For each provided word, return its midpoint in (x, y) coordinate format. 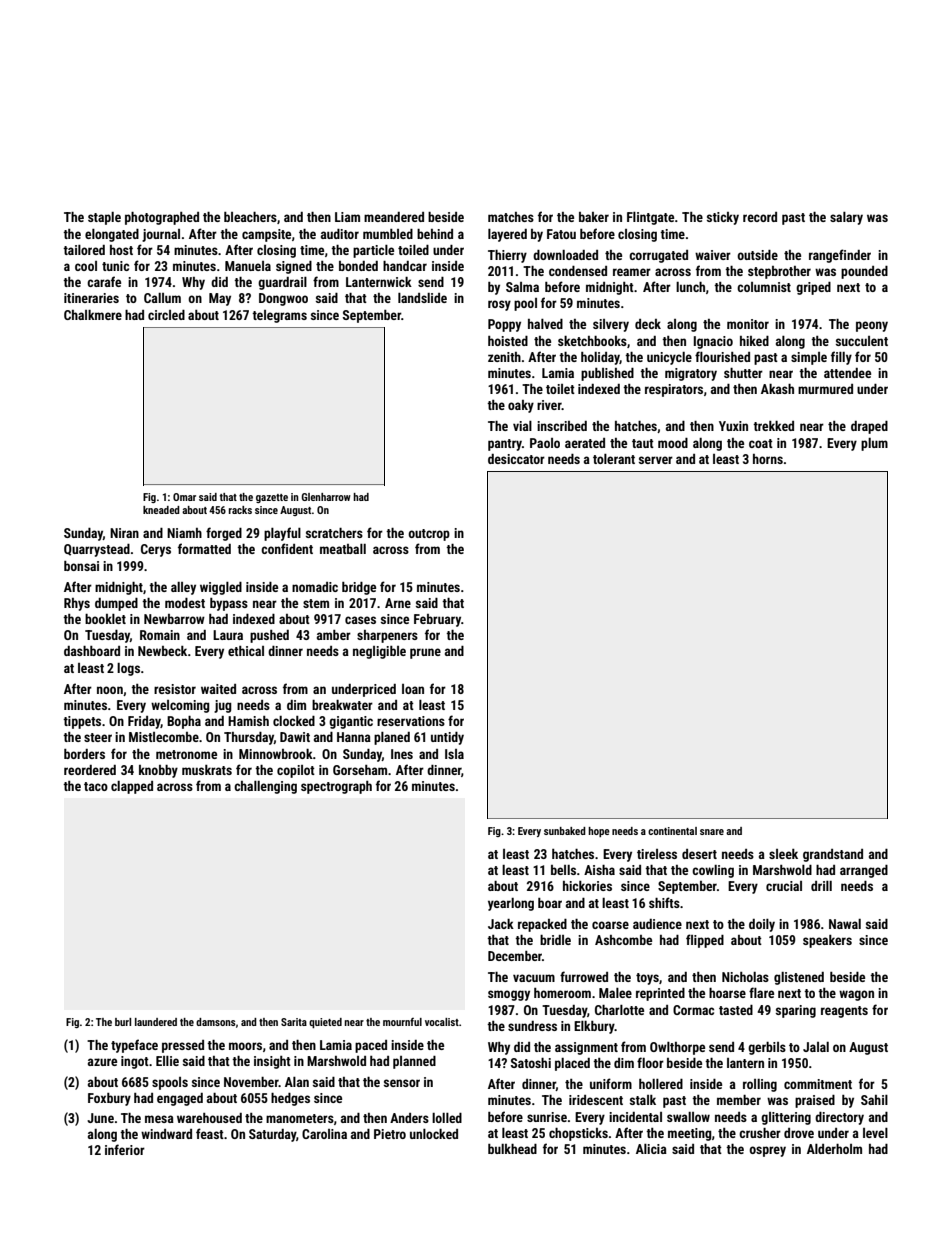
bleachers (250, 217)
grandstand (833, 855)
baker (594, 217)
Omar (184, 497)
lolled (447, 1118)
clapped (132, 787)
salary (846, 218)
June (100, 1118)
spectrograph (336, 787)
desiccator (516, 459)
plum (874, 444)
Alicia (651, 1149)
